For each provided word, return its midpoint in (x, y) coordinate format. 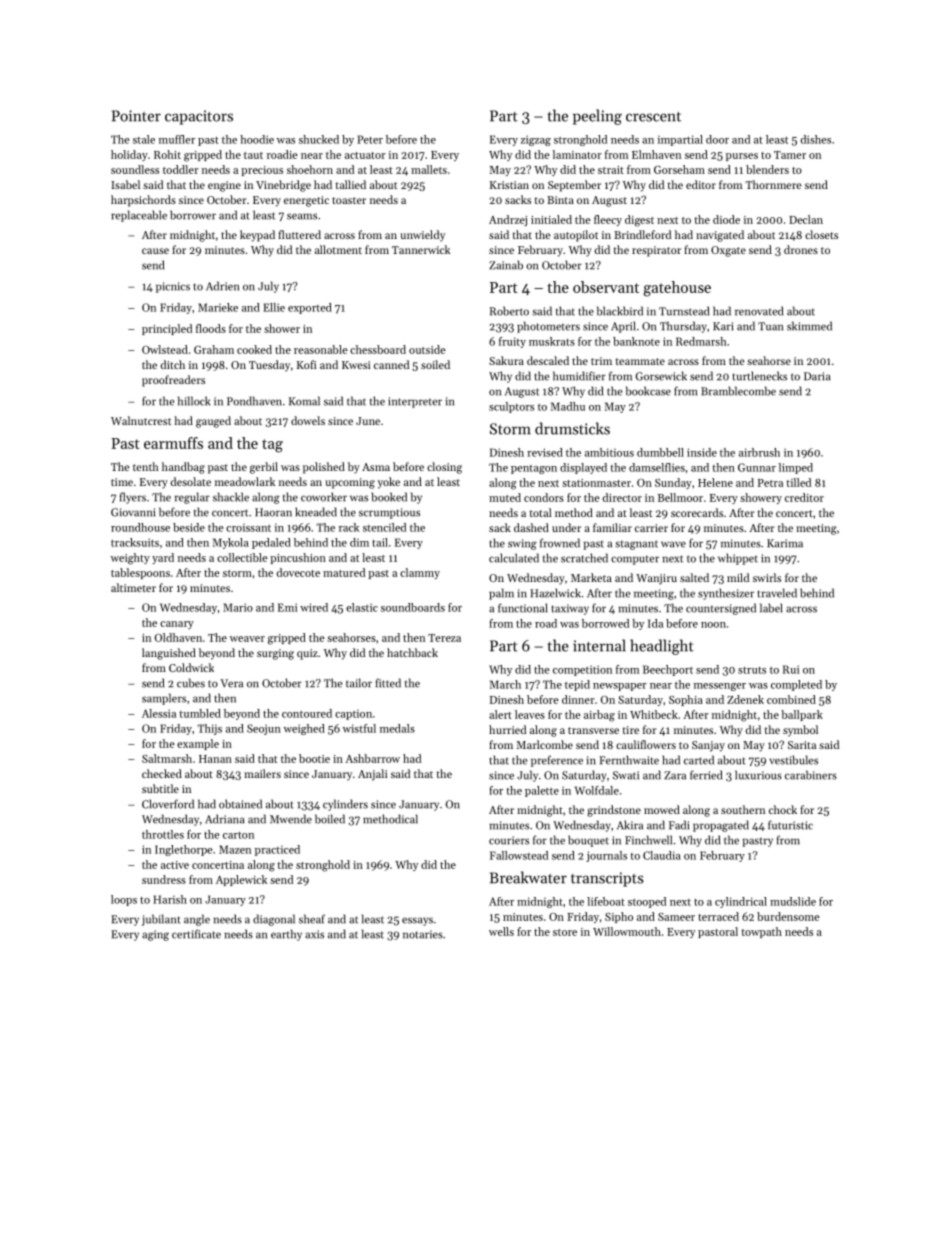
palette (542, 791)
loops (124, 900)
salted (694, 577)
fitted (388, 683)
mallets (429, 169)
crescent (653, 117)
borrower (193, 215)
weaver (247, 639)
